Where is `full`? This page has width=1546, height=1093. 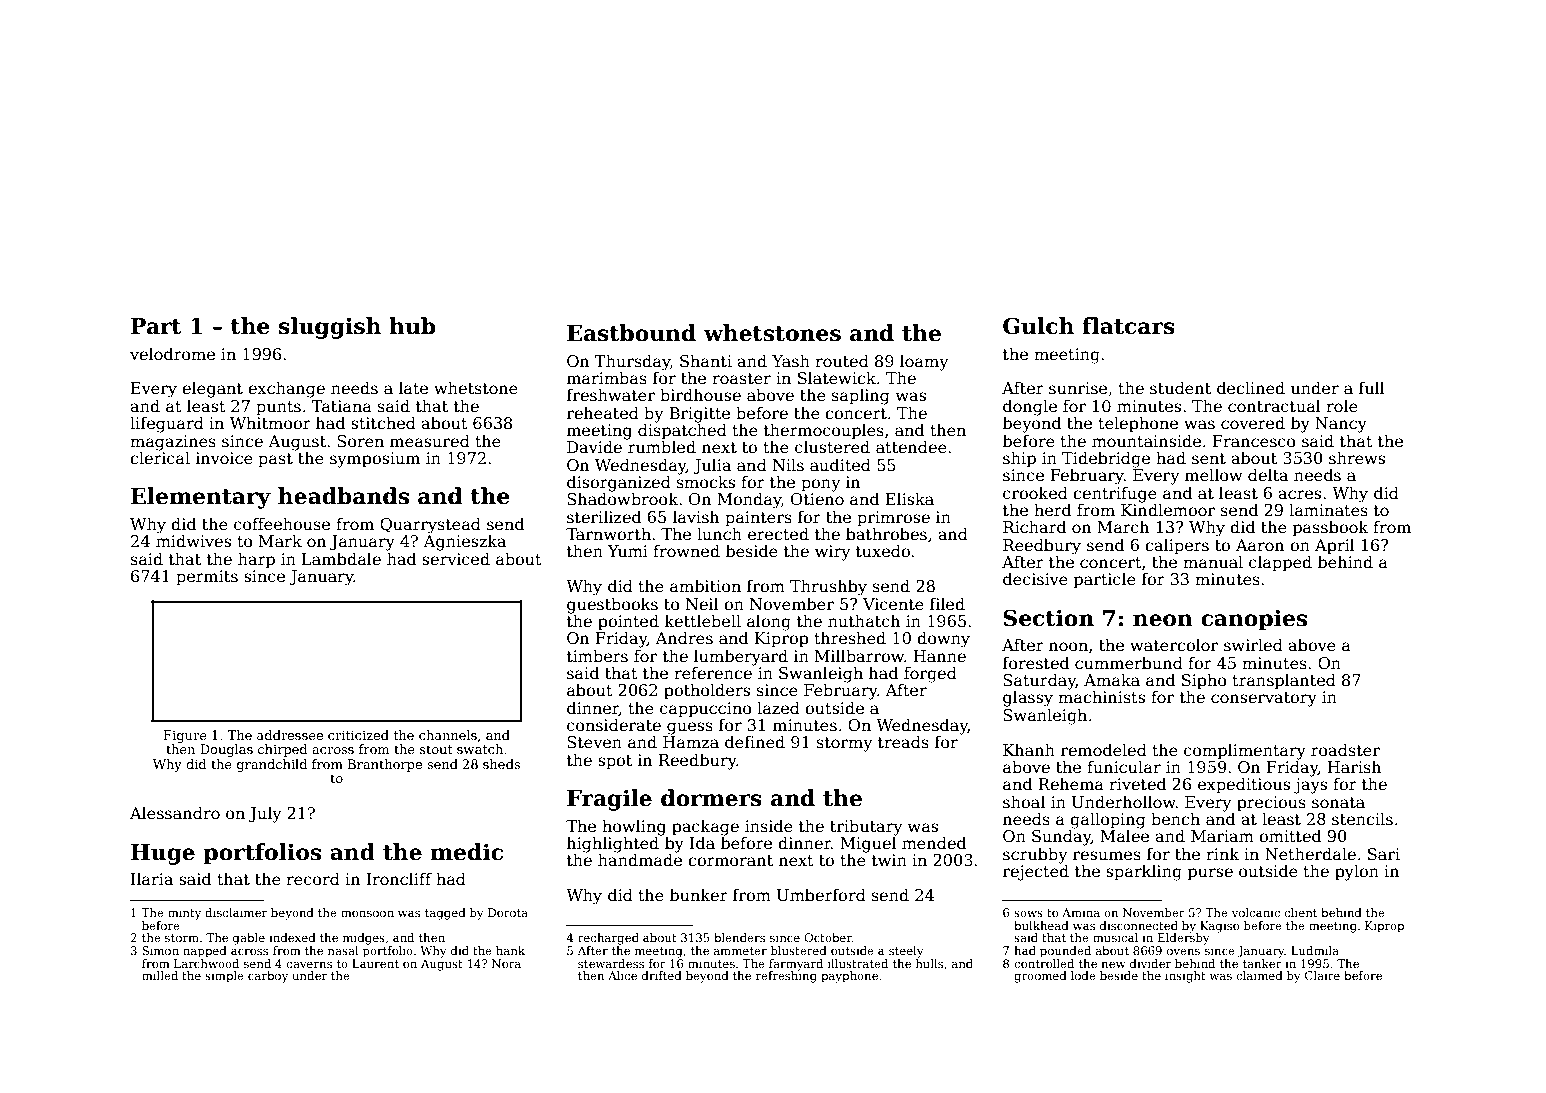
full is located at coordinates (1372, 387).
